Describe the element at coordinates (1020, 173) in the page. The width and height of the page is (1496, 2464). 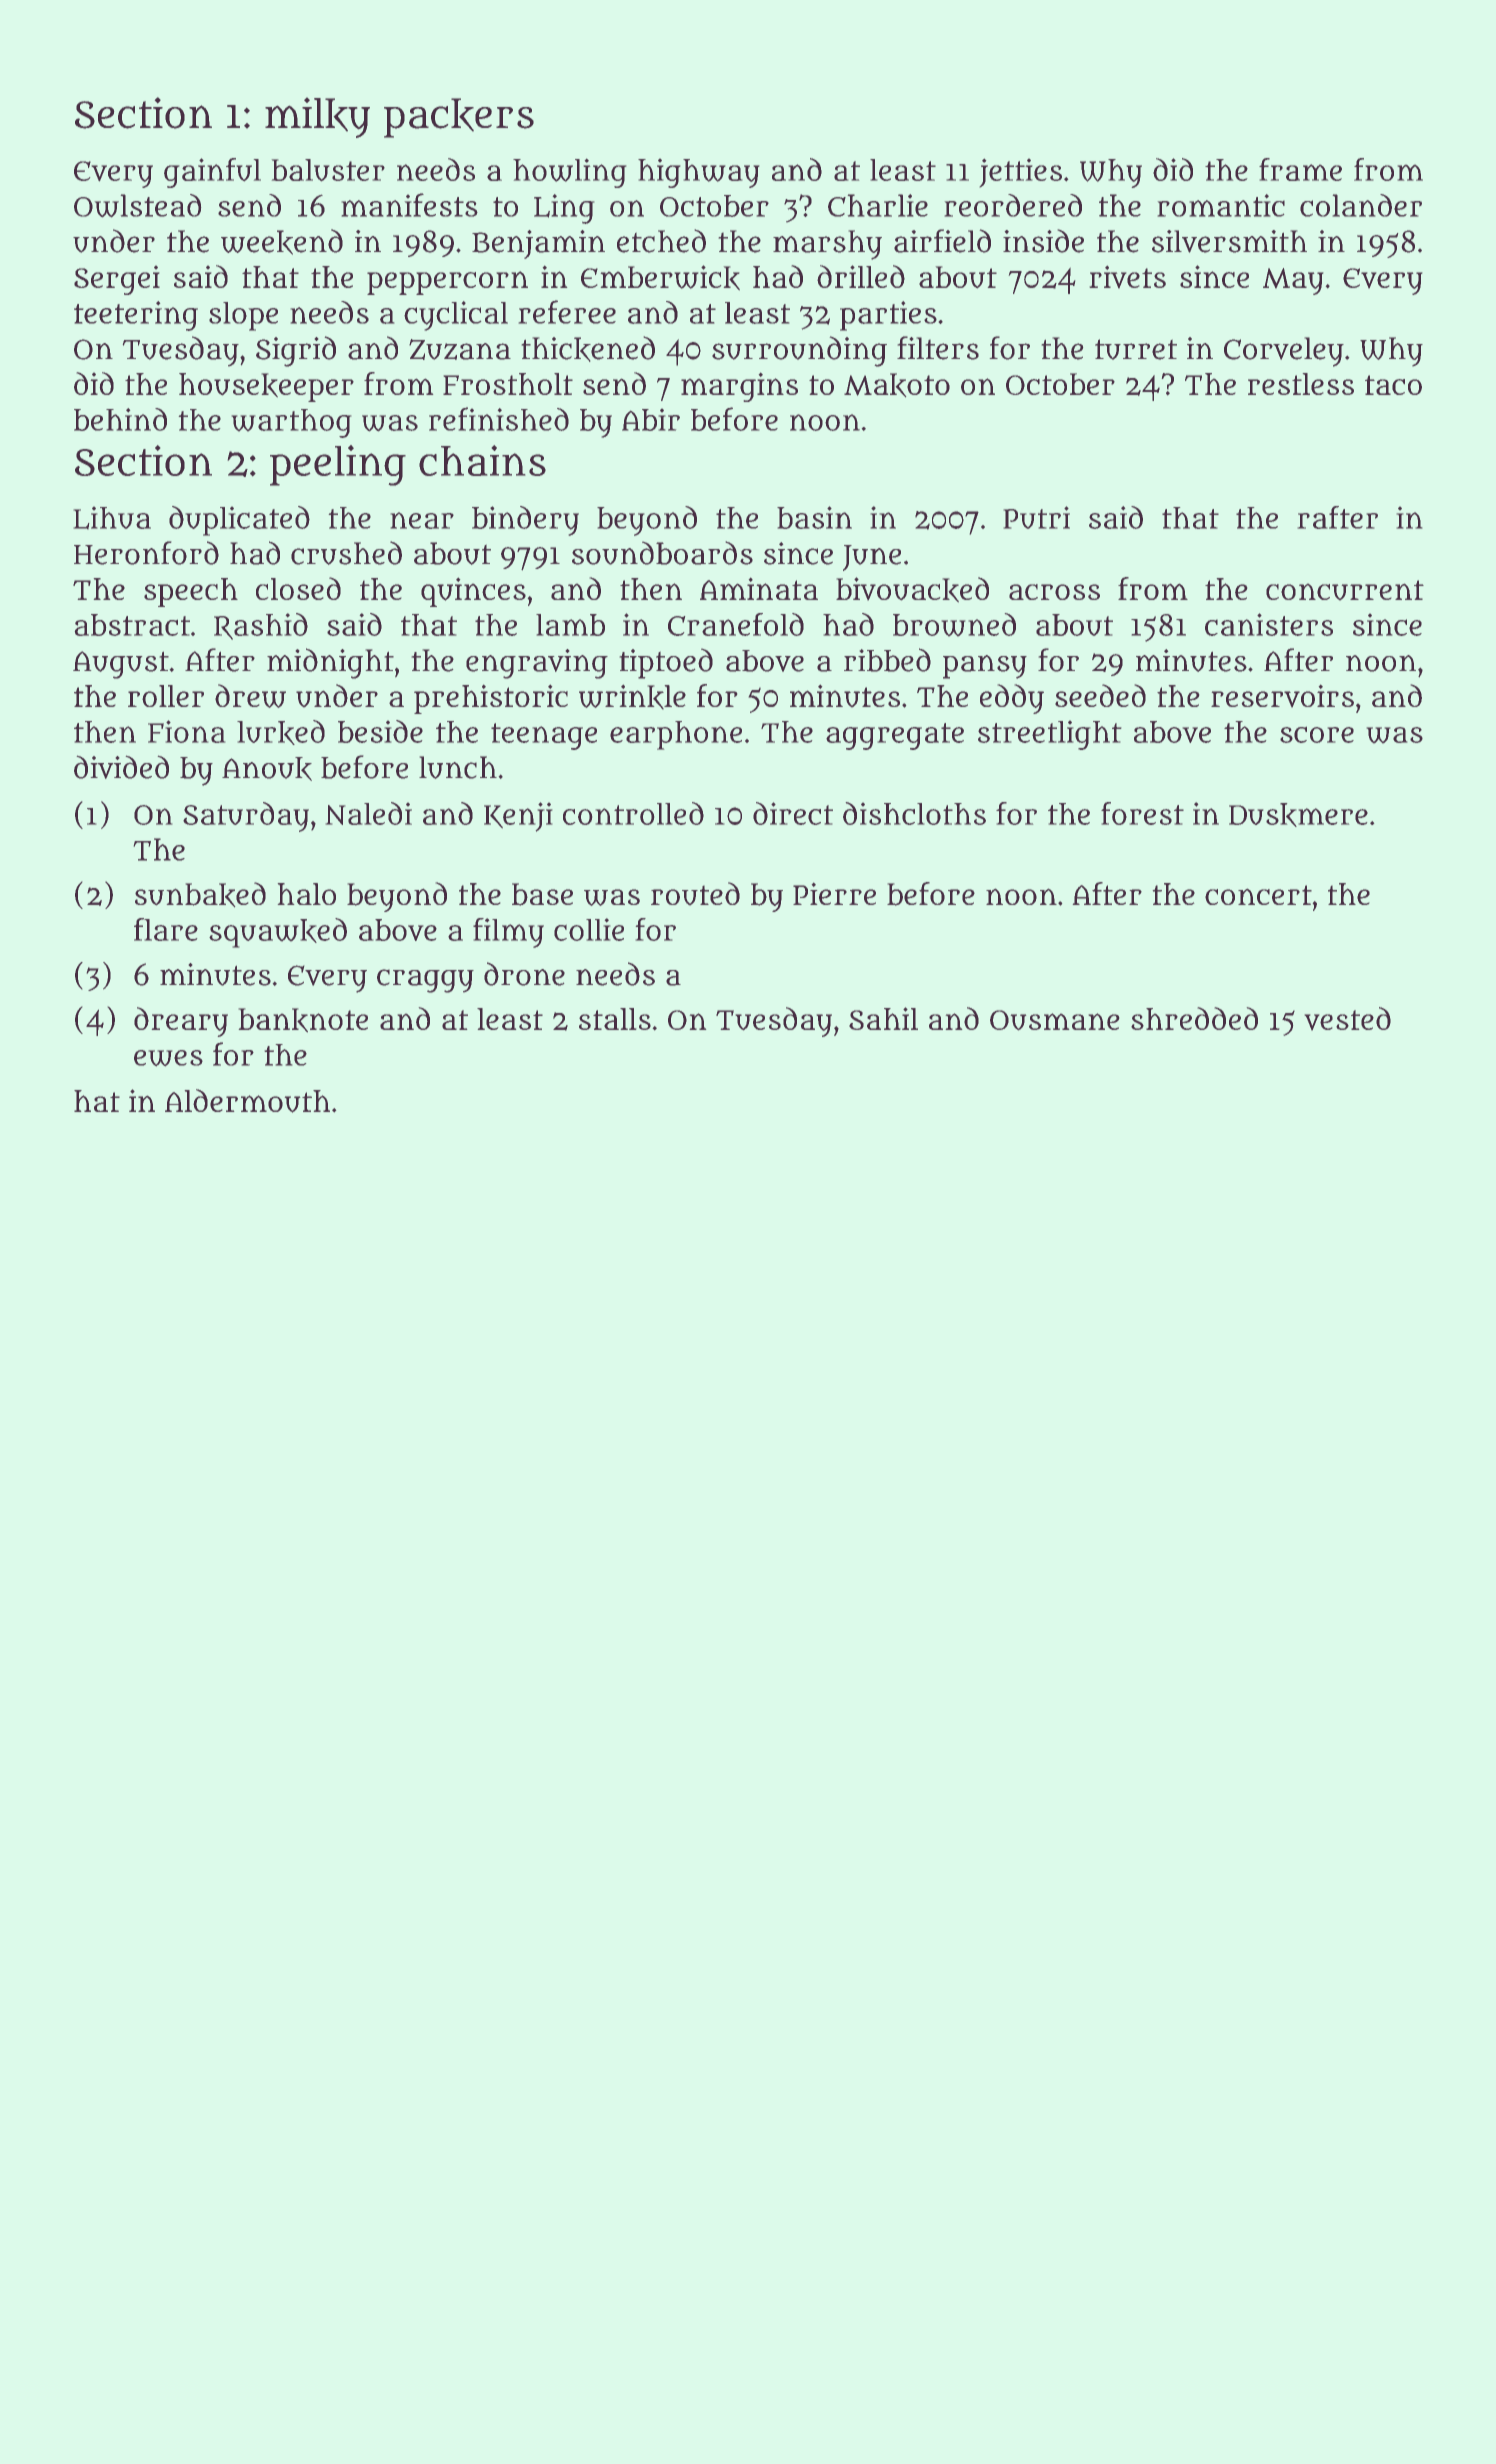
I see `jetties` at that location.
